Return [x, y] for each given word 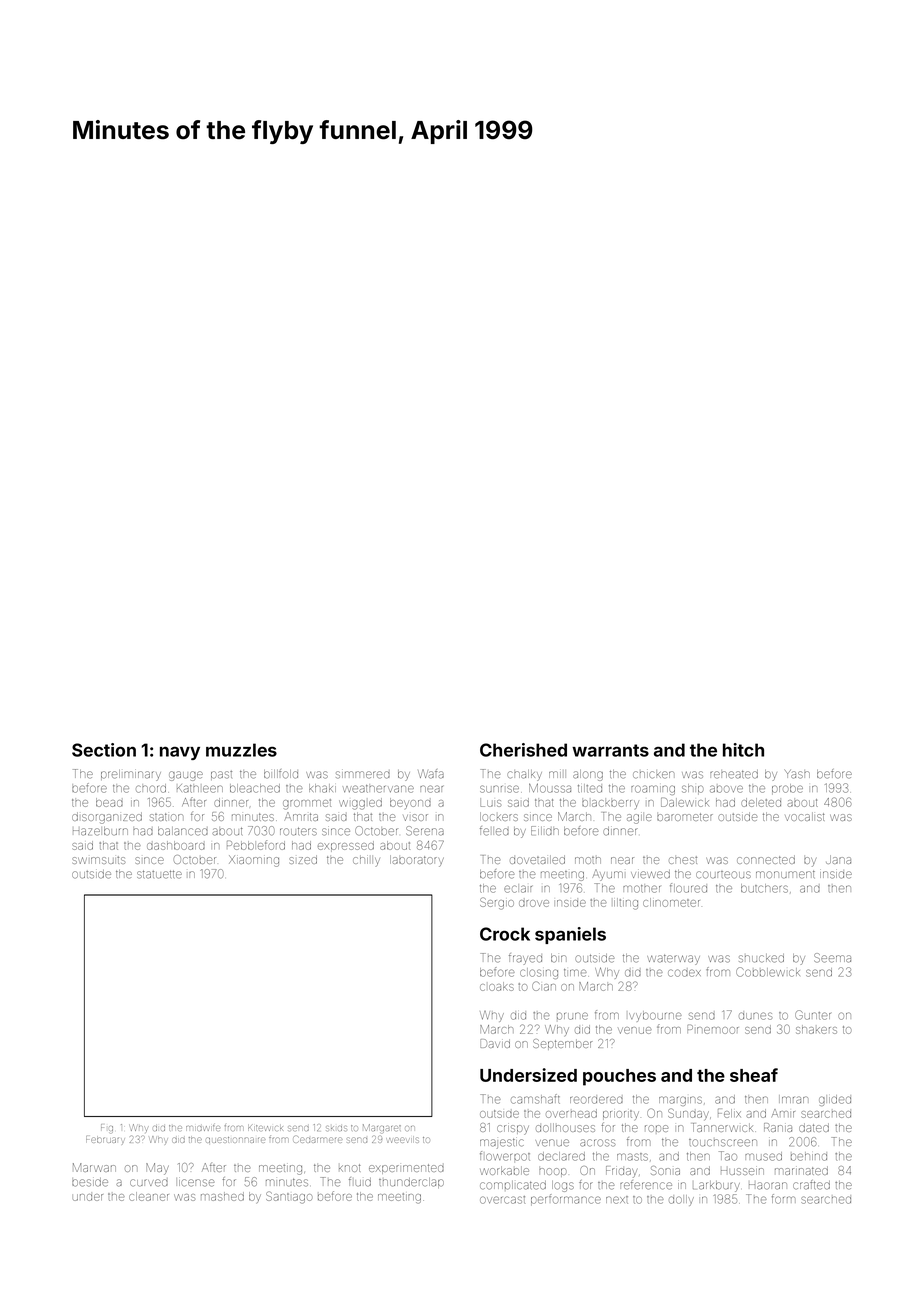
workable [504, 1170]
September [563, 1044]
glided [835, 1100]
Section [104, 750]
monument [785, 875]
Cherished [523, 750]
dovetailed [537, 859]
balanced [183, 831]
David [495, 1043]
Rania [778, 1127]
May [157, 1169]
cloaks [497, 986]
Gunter [813, 1015]
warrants [610, 750]
